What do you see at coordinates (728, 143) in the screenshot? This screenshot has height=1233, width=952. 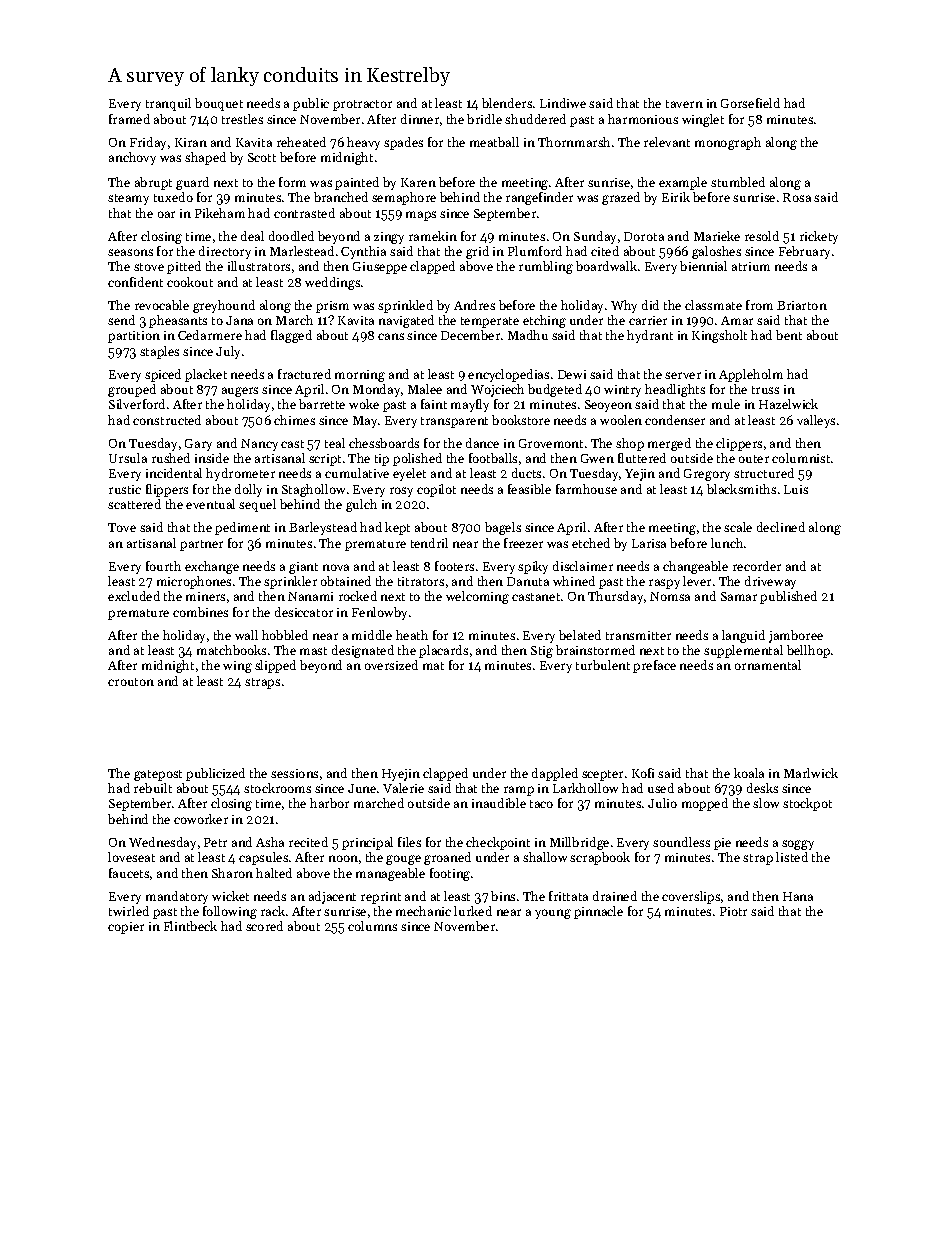 I see `monograph` at bounding box center [728, 143].
